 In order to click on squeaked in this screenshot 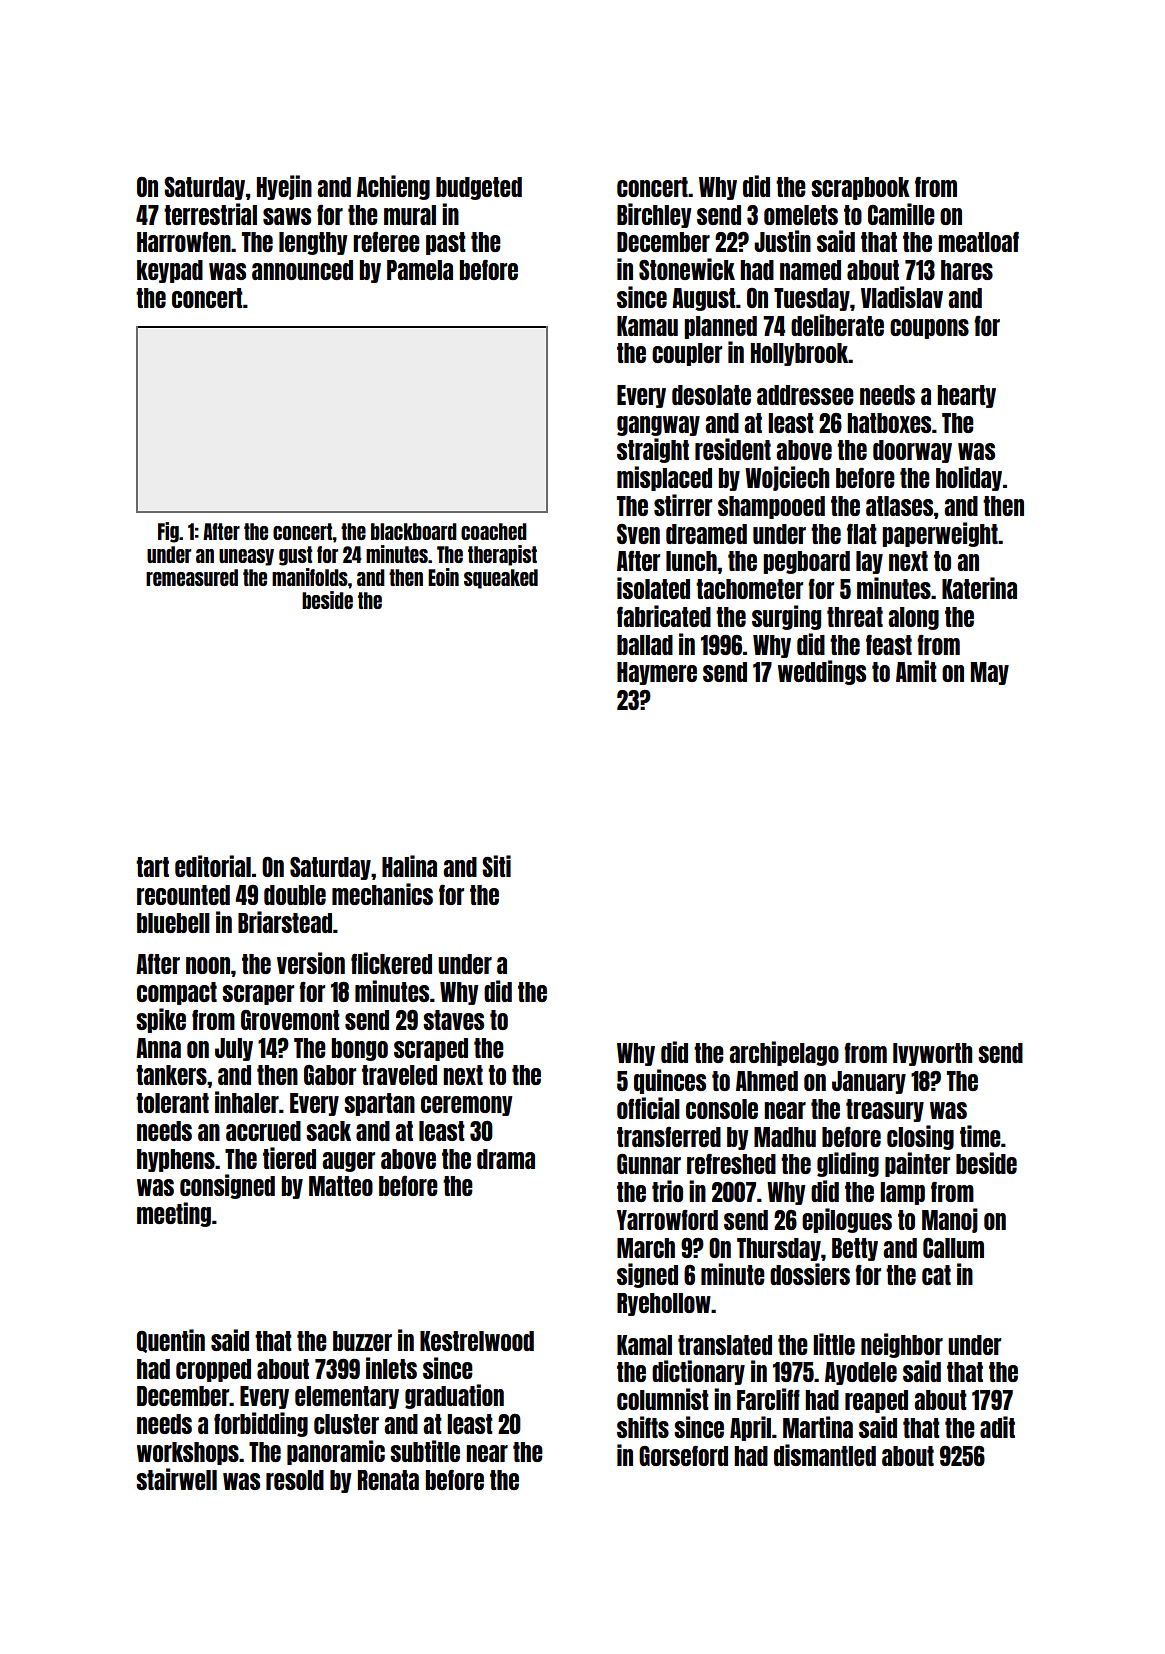, I will do `click(501, 579)`.
